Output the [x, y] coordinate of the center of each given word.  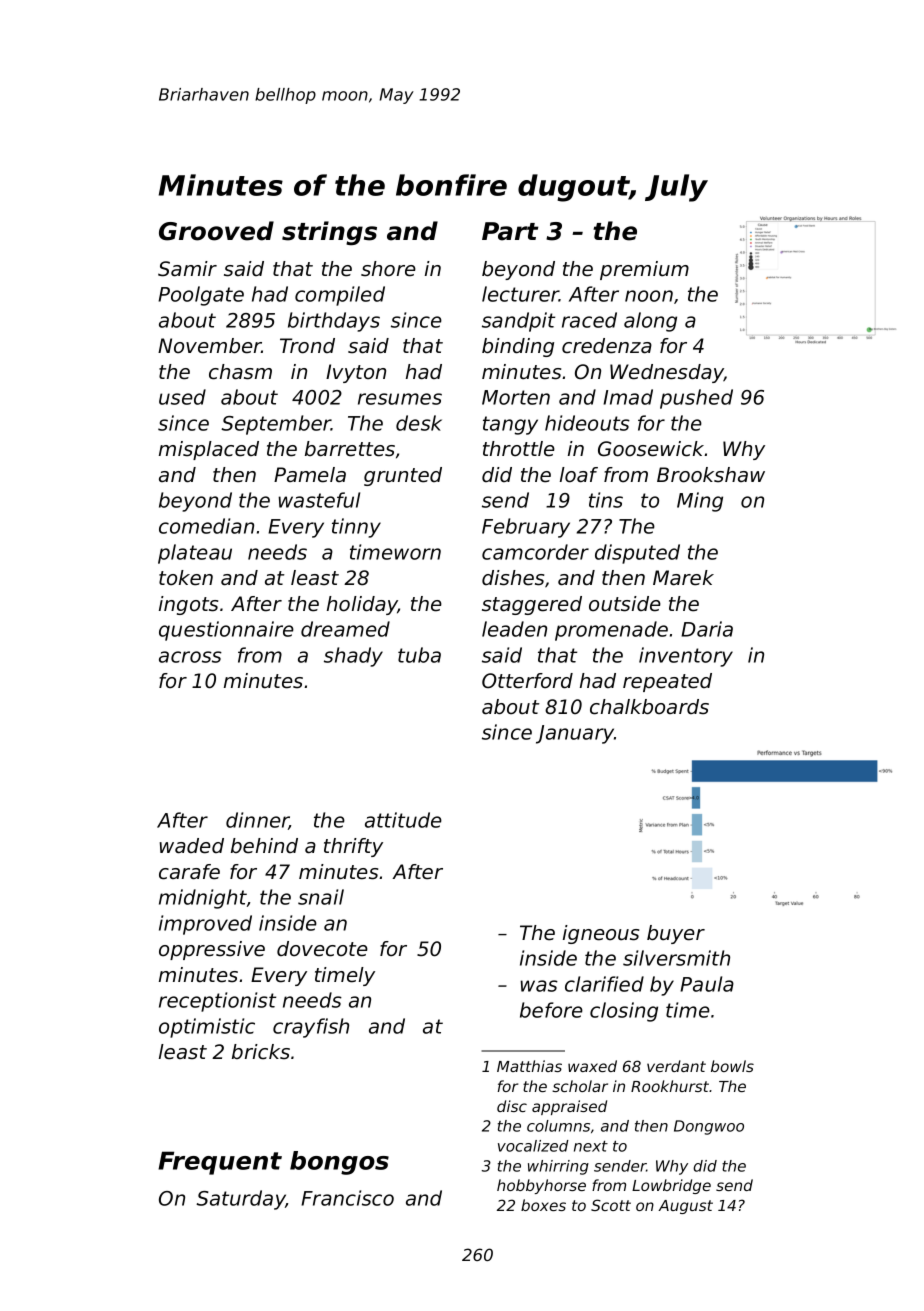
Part [510, 231]
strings [329, 233]
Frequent [220, 1163]
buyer [676, 934]
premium [644, 270]
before [551, 1010]
